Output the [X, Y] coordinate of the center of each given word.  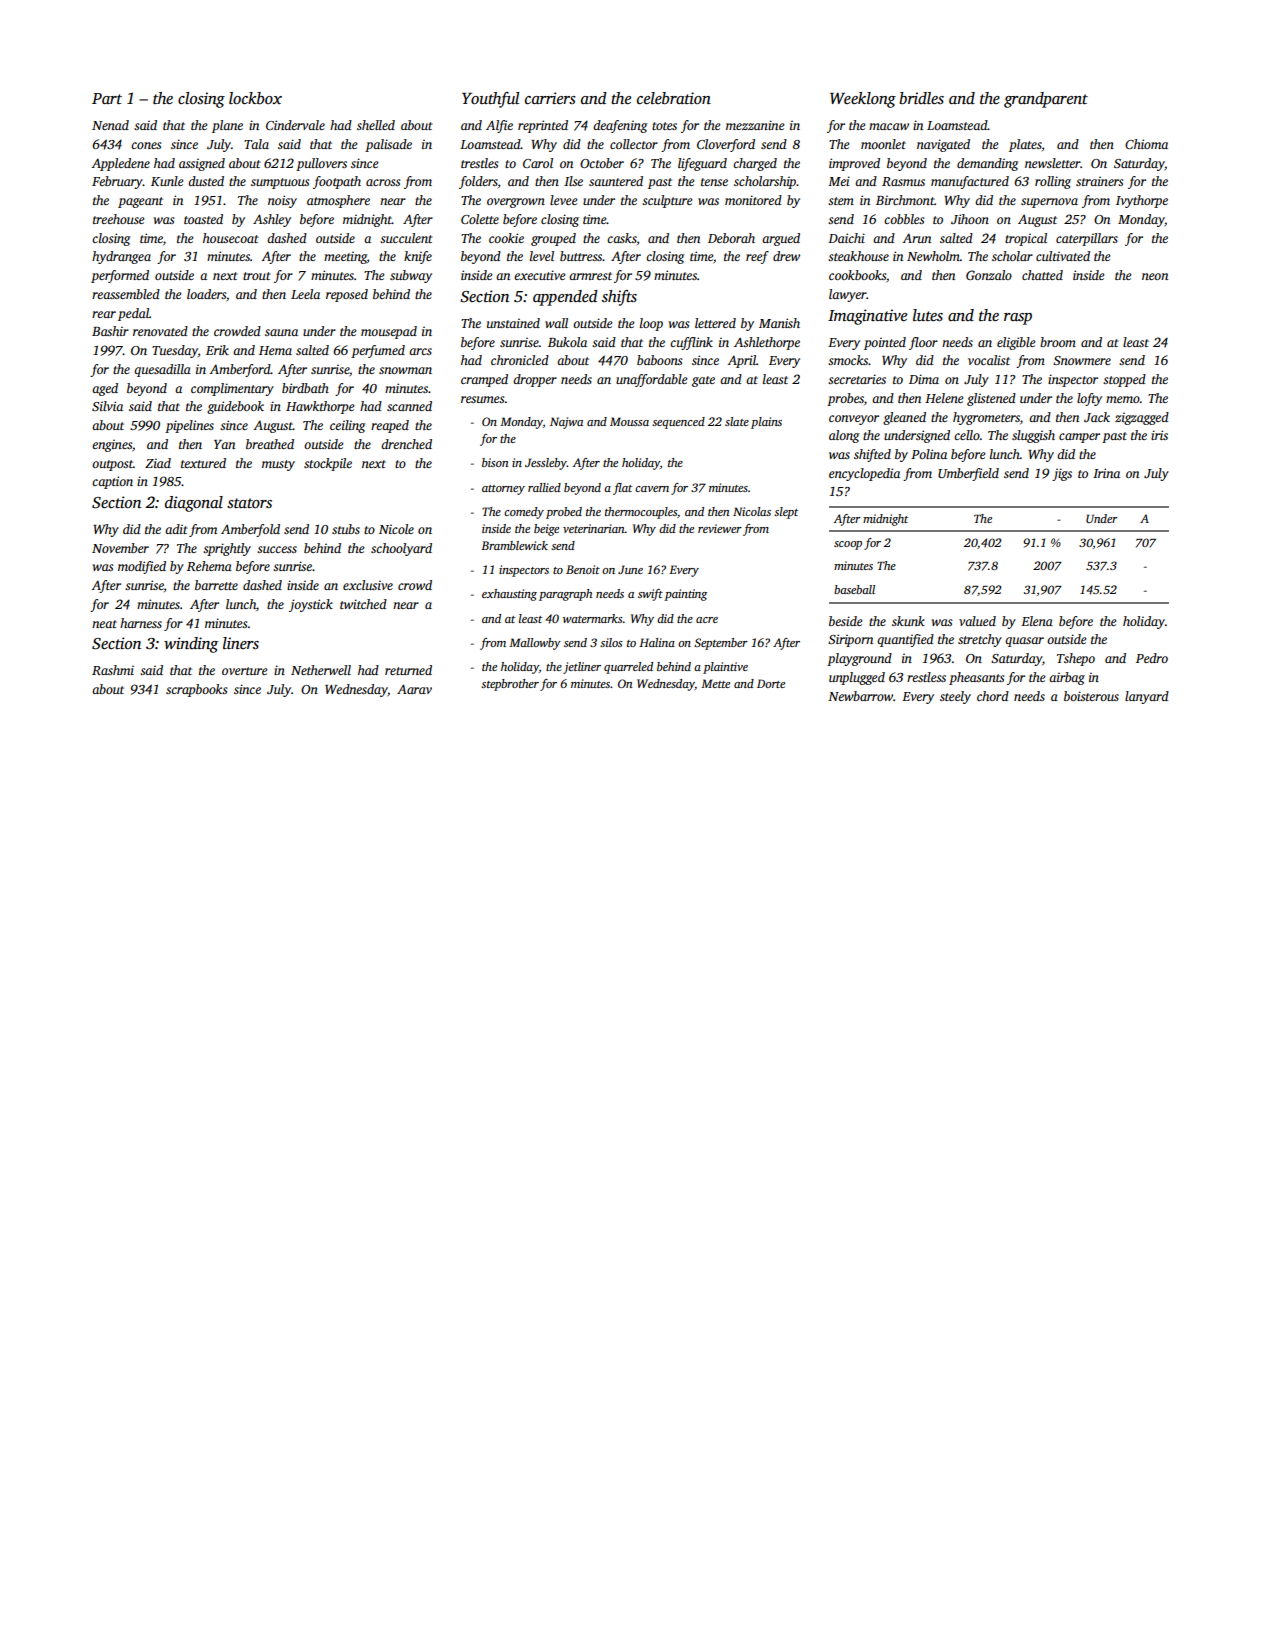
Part [107, 98]
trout [257, 276]
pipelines [189, 426]
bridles [921, 98]
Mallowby [535, 644]
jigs [1062, 474]
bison [495, 462]
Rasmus [903, 181]
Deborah [731, 238]
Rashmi [113, 670]
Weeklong [863, 100]
